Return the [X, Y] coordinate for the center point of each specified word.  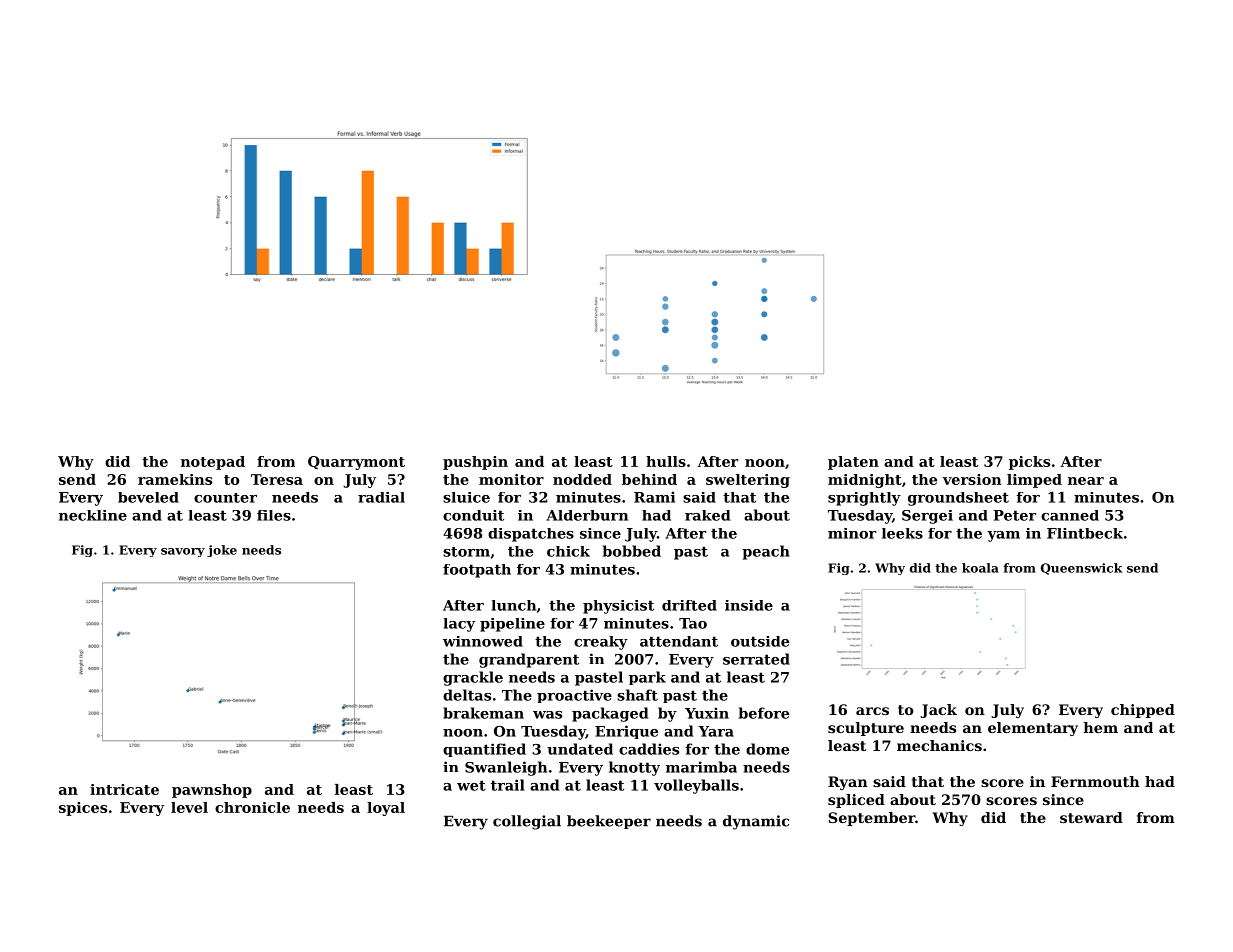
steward [1091, 817]
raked [707, 515]
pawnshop [212, 791]
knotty [634, 768]
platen [853, 463]
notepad [213, 463]
